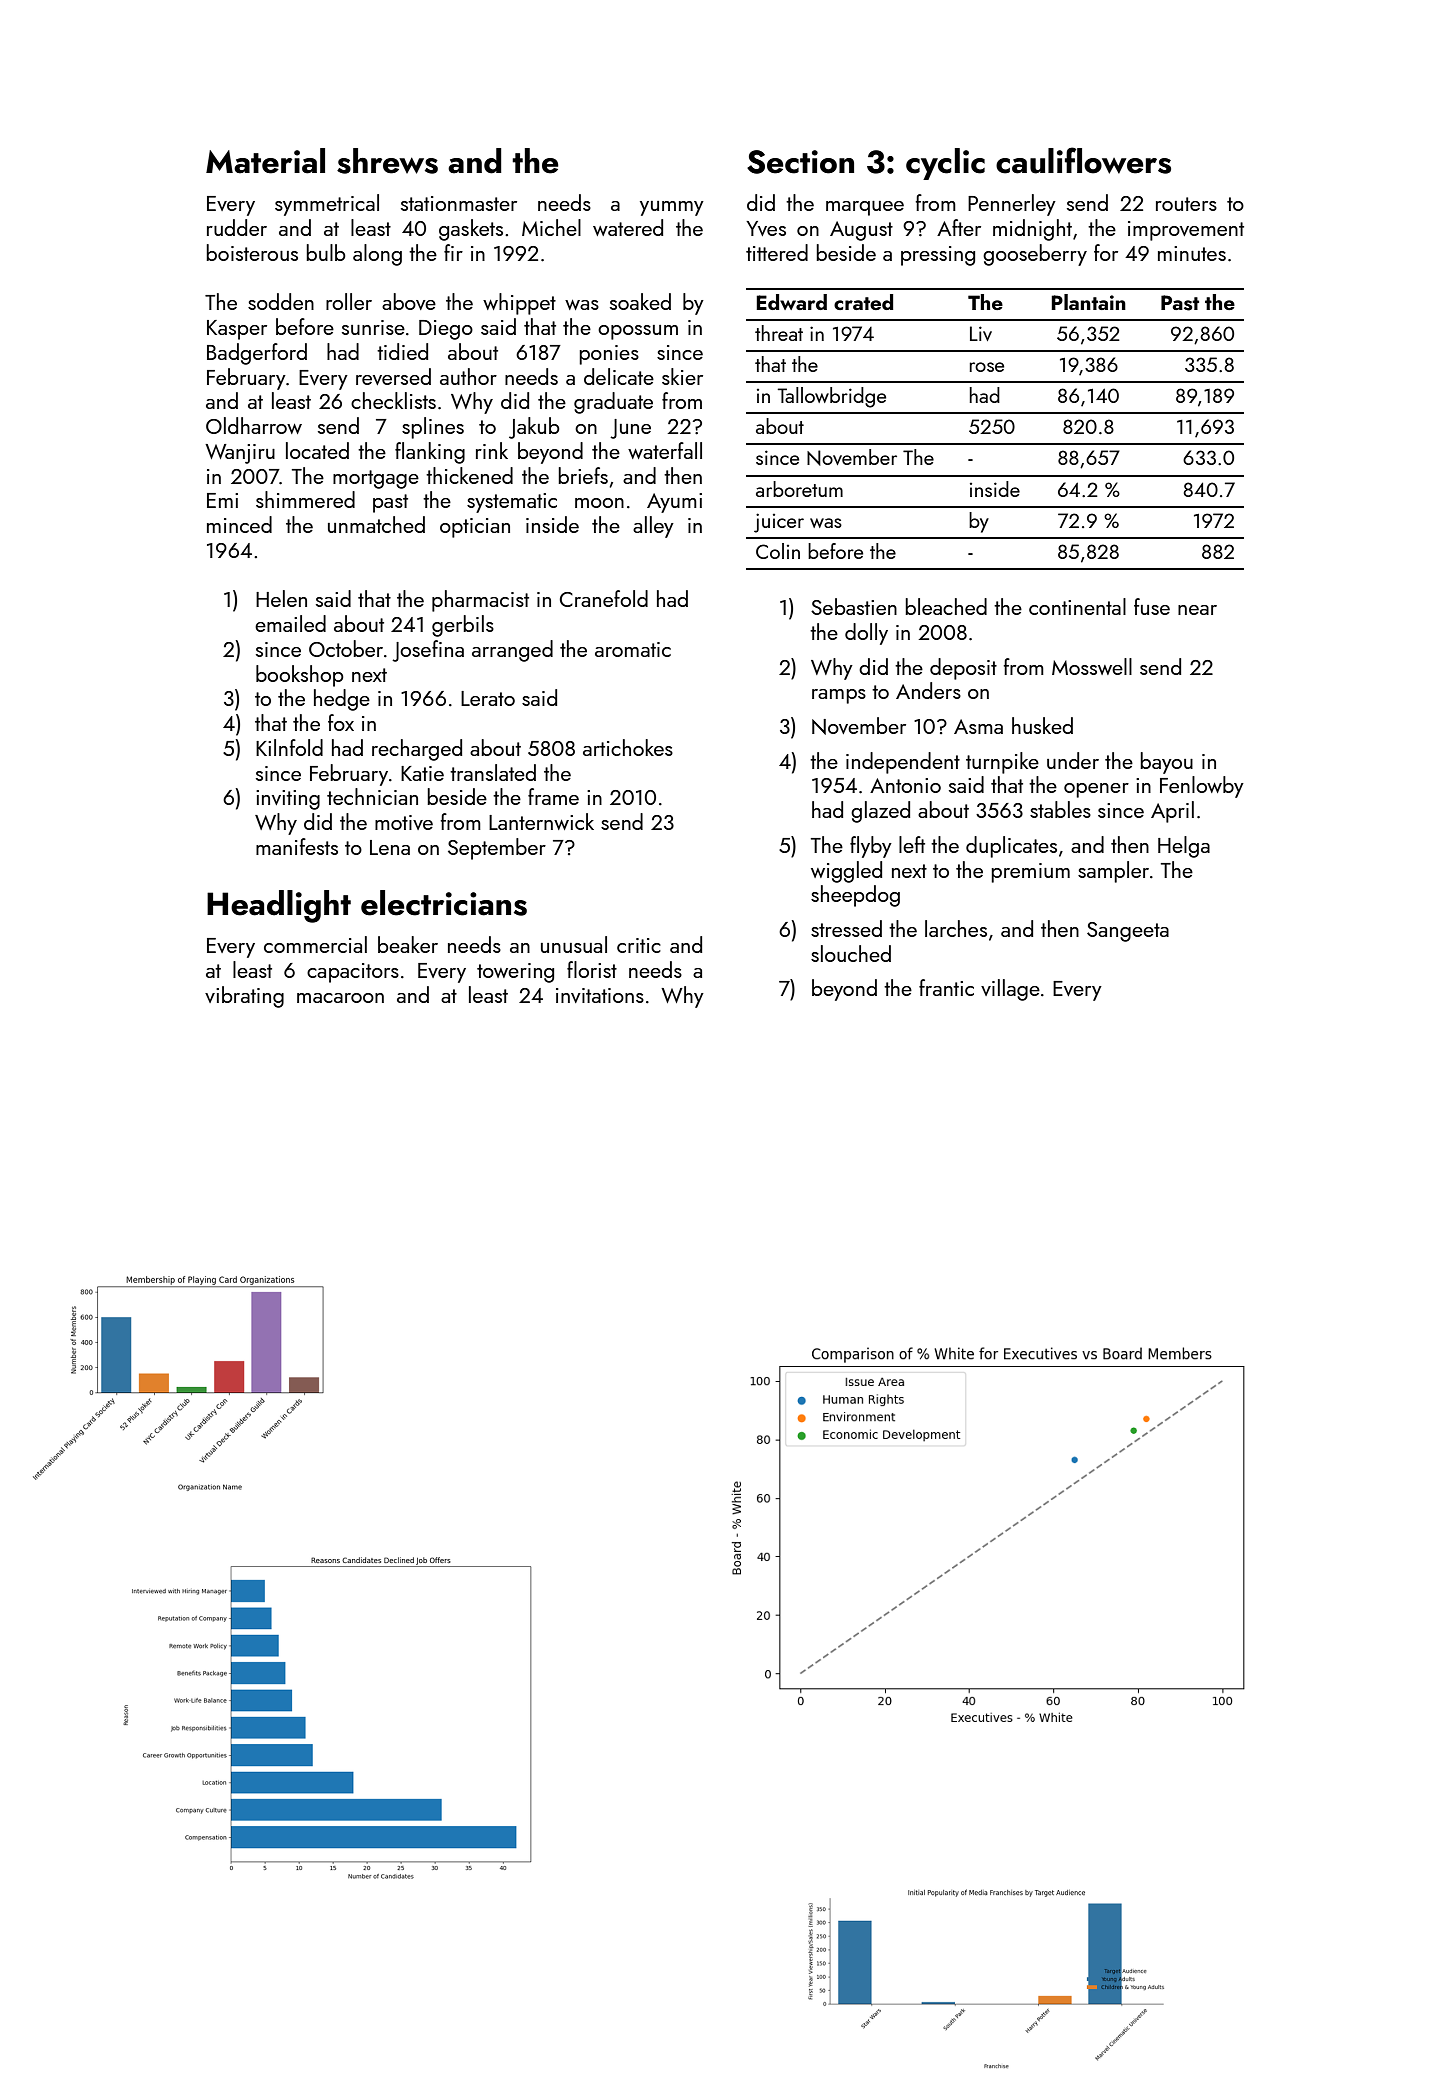 The width and height of the screenshot is (1450, 2100). Describe the element at coordinates (628, 747) in the screenshot. I see `artichokes` at that location.
